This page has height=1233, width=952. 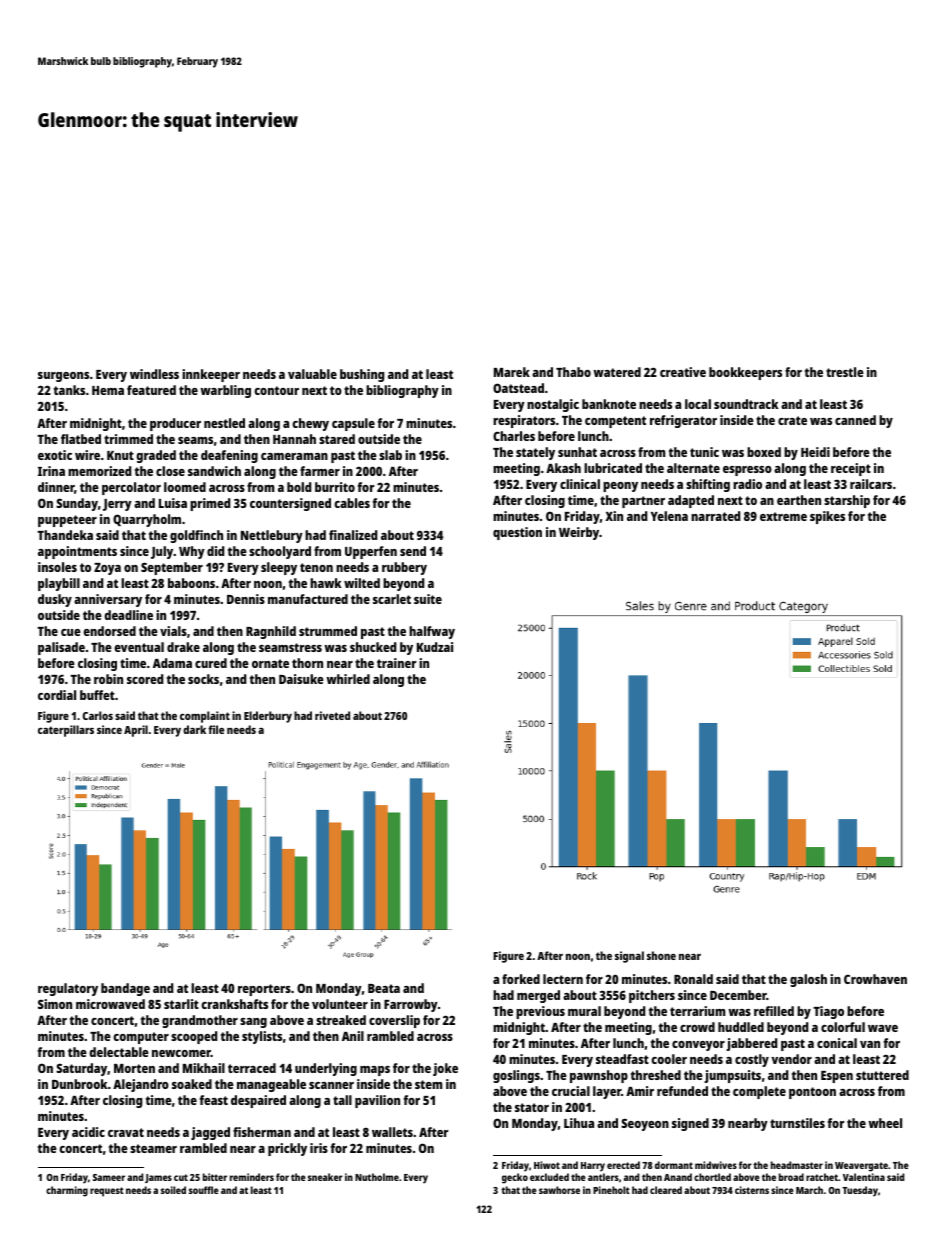 I want to click on request, so click(x=107, y=1192).
